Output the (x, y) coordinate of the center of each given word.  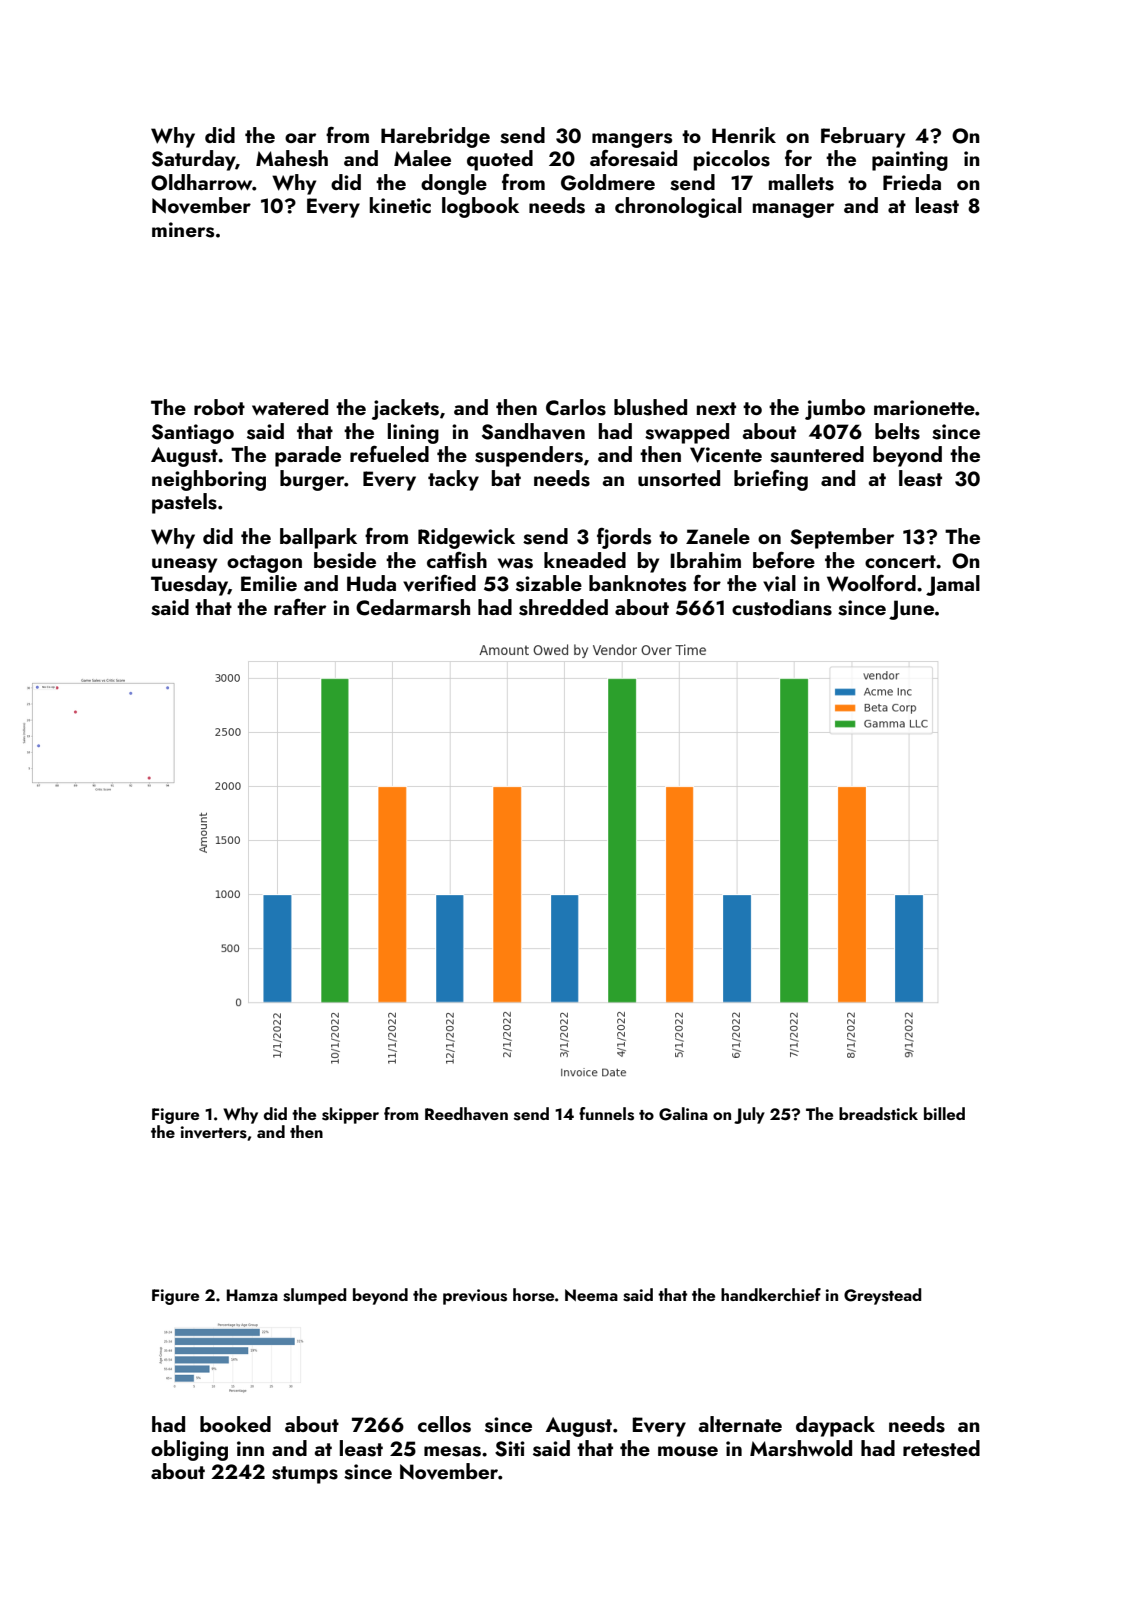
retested (941, 1448)
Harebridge (435, 137)
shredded (563, 607)
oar (300, 138)
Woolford (871, 582)
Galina (683, 1114)
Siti (510, 1449)
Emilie (269, 583)
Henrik (744, 135)
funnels (606, 1114)
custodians (782, 607)
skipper (350, 1115)
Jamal (953, 585)
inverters (214, 1132)
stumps (305, 1475)
